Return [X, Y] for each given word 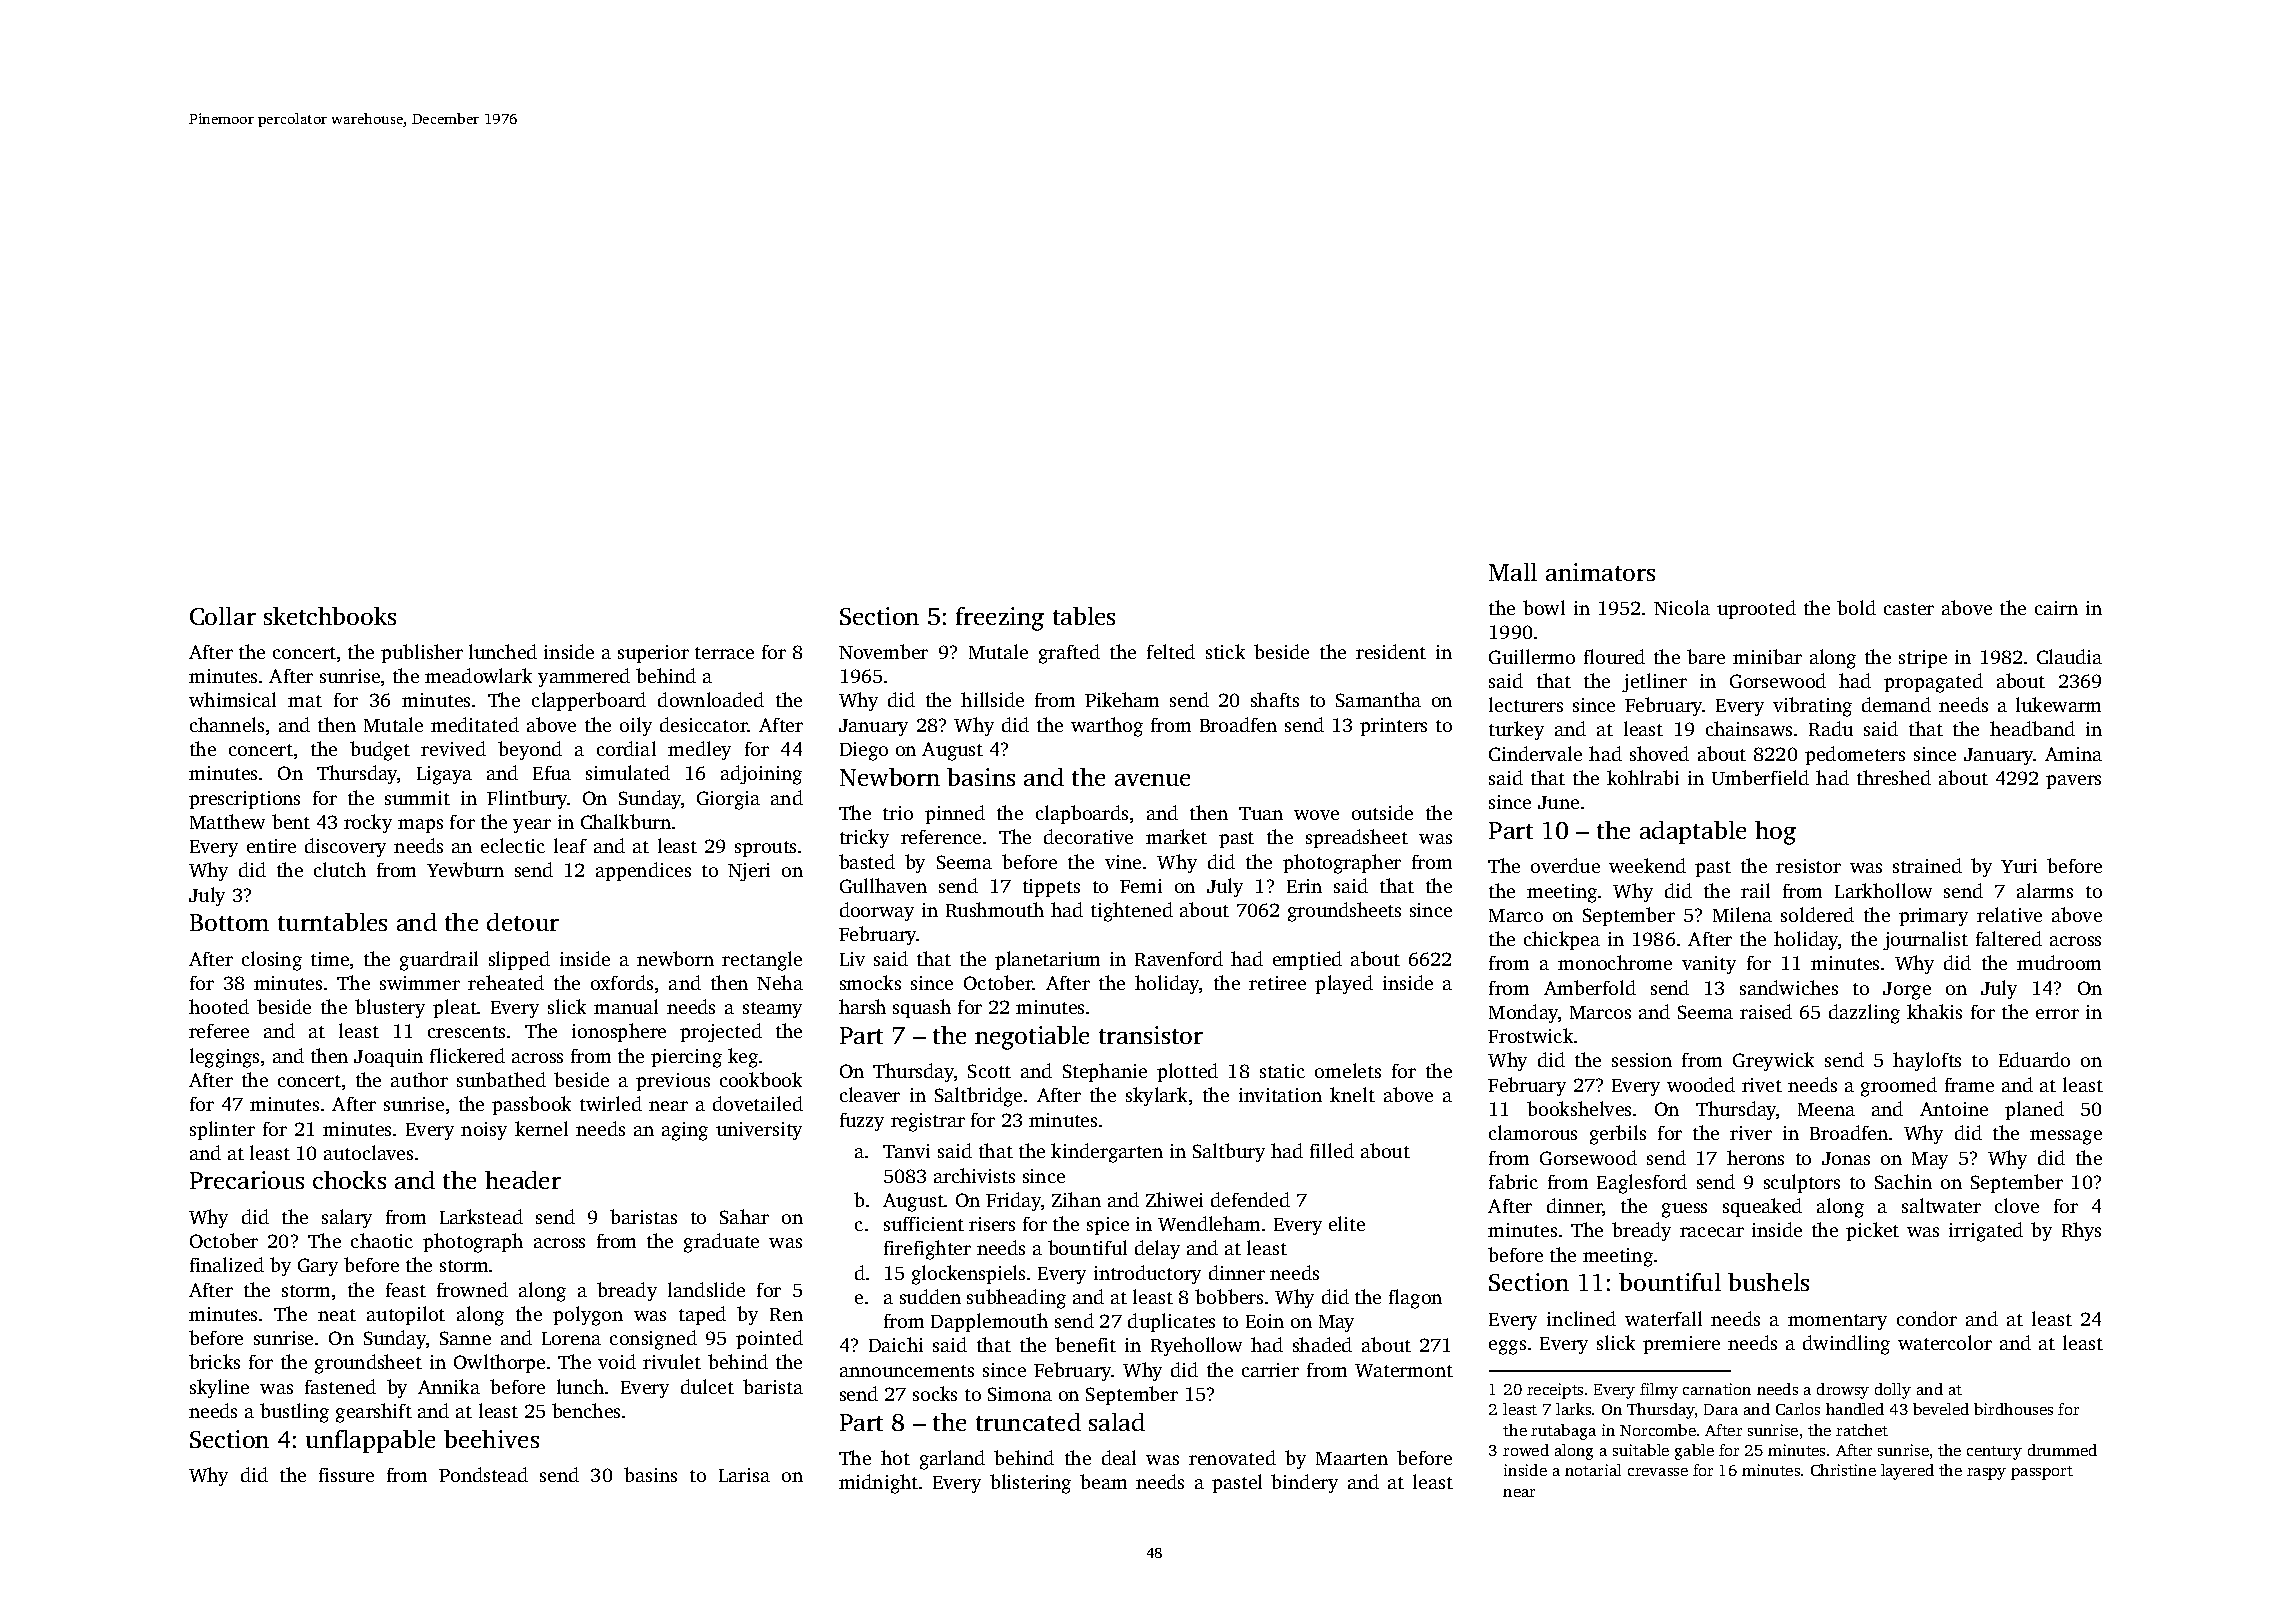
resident [1391, 651]
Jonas [1846, 1158]
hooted [219, 1006]
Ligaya [444, 775]
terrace [724, 653]
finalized [227, 1264]
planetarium [1047, 960]
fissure [346, 1475]
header [523, 1180]
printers [1393, 727]
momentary [1837, 1322]
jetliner [1654, 682]
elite [1347, 1223]
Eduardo [2034, 1059]
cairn [2056, 608]
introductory [1147, 1274]
